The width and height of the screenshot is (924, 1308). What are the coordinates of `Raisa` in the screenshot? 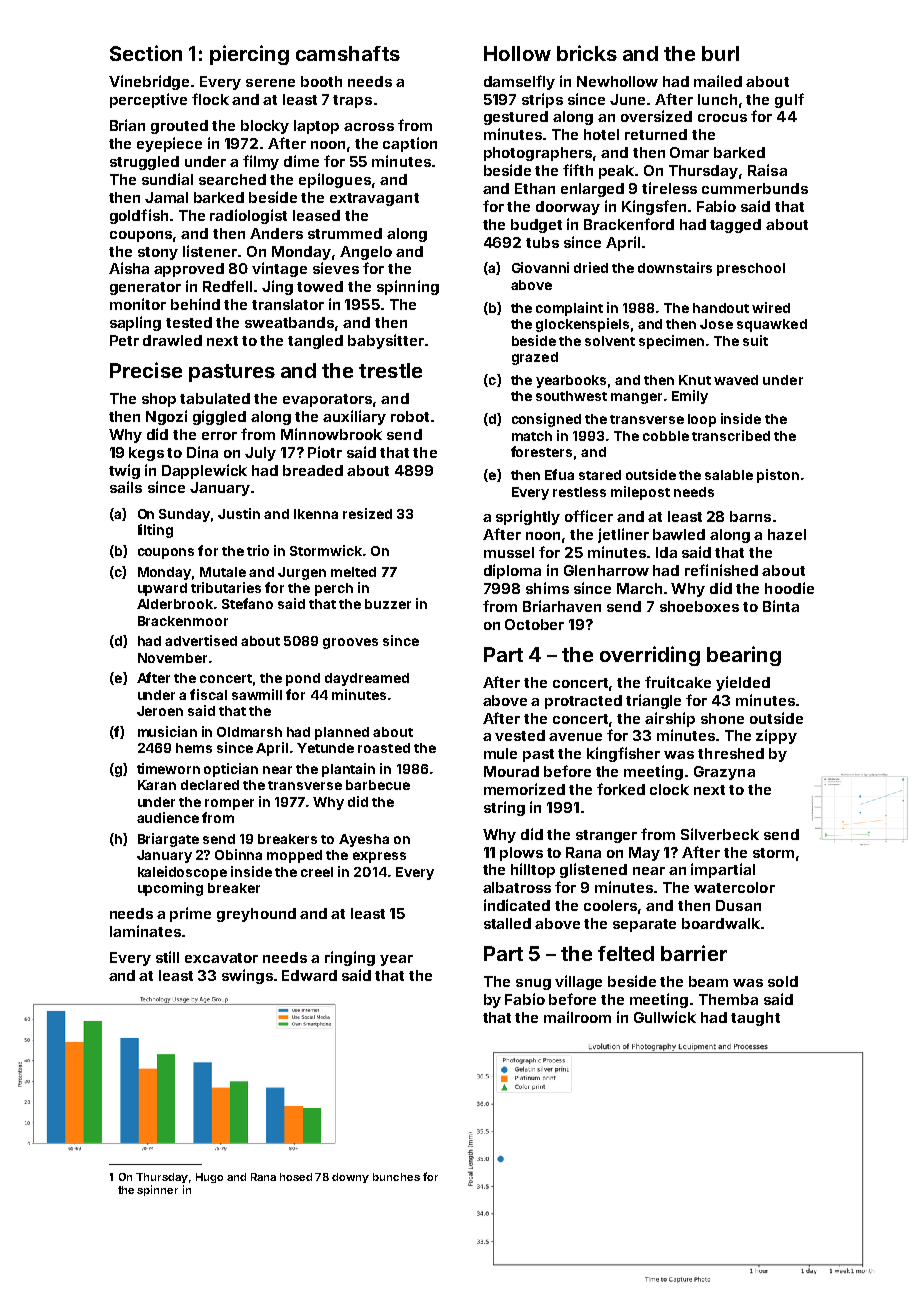 It's located at (767, 170).
